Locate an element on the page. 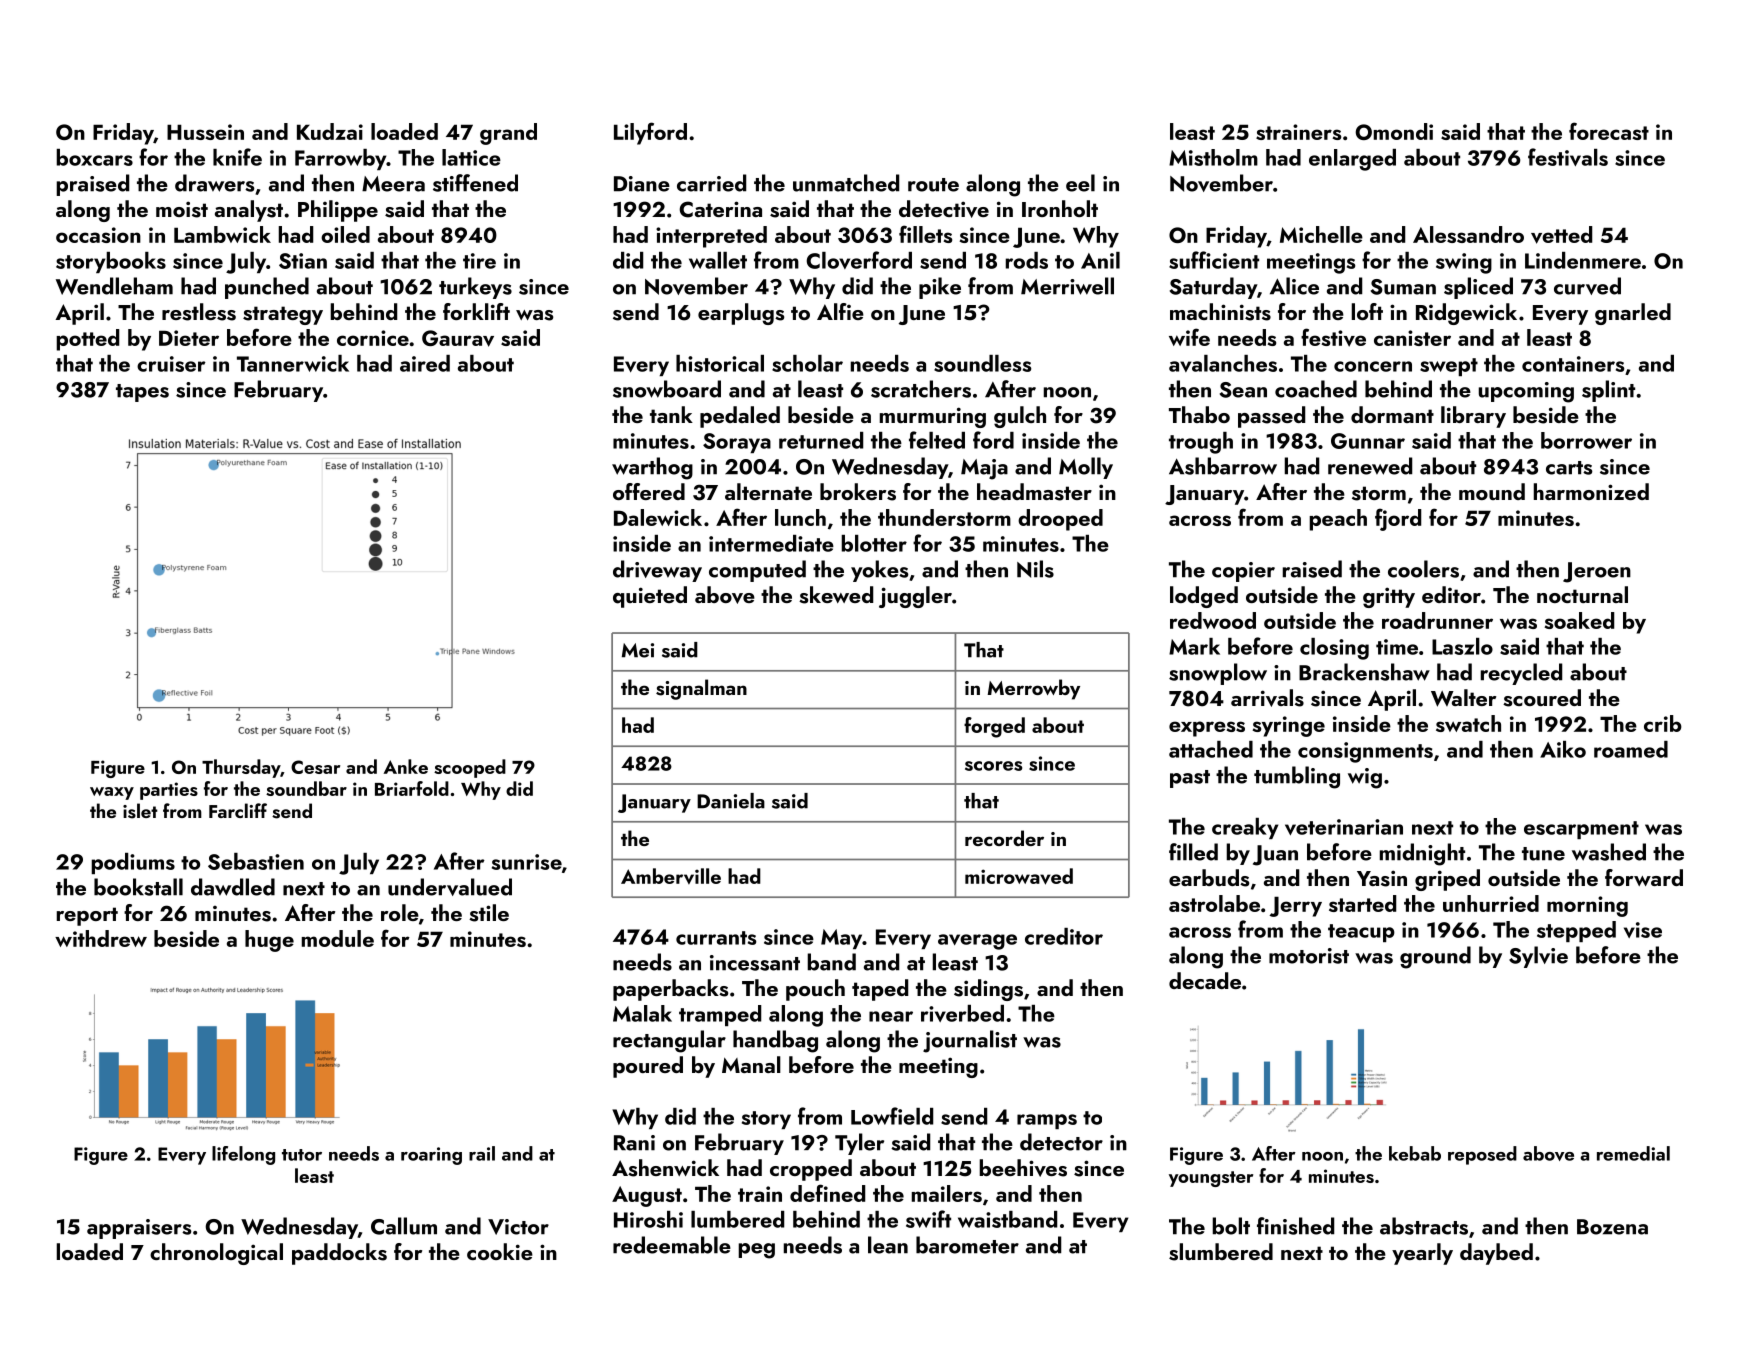 This page has width=1741, height=1346. route is located at coordinates (933, 185).
